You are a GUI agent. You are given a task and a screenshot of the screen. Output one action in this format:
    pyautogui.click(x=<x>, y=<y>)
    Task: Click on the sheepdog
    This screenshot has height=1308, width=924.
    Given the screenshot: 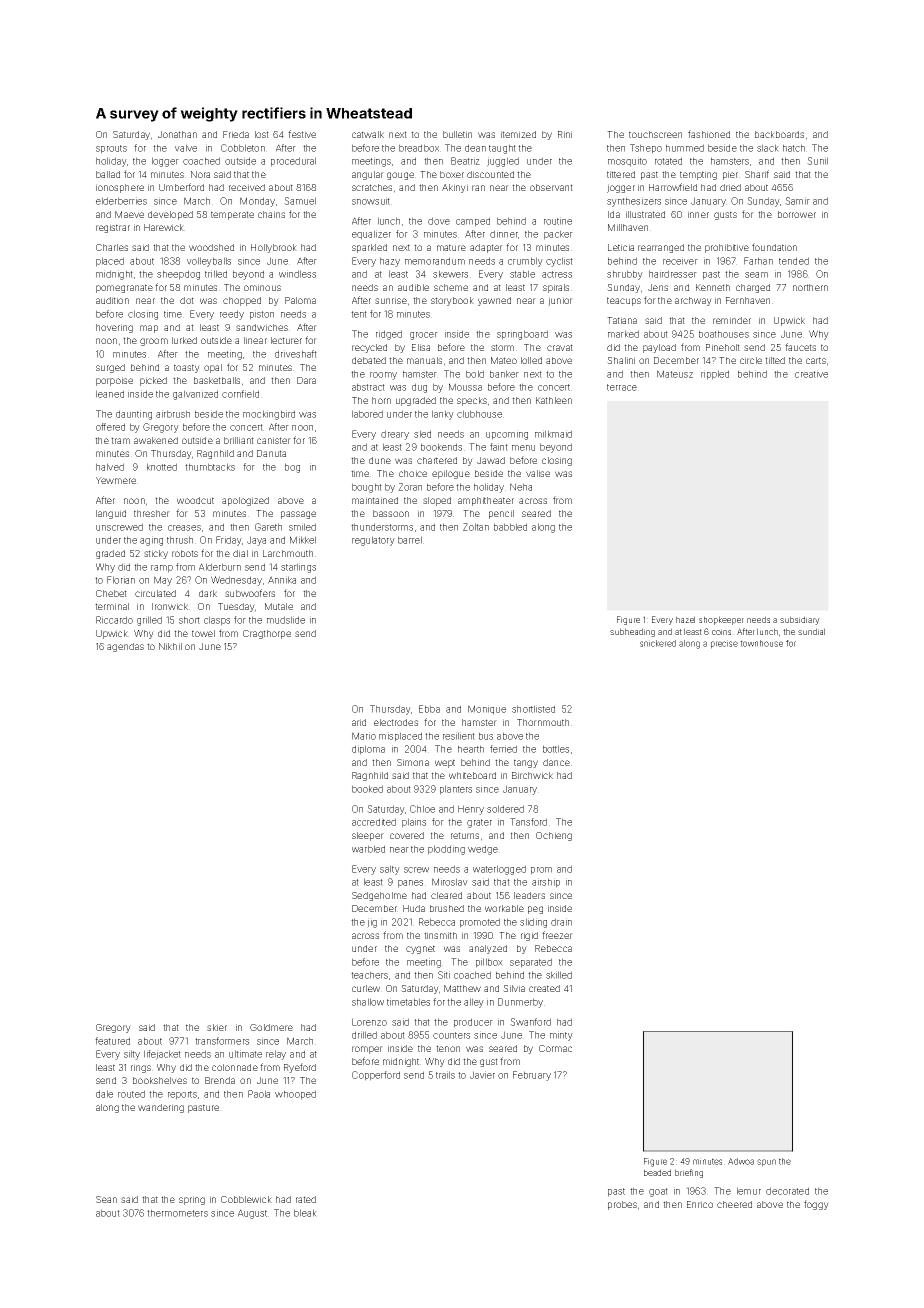 What is the action you would take?
    pyautogui.click(x=178, y=275)
